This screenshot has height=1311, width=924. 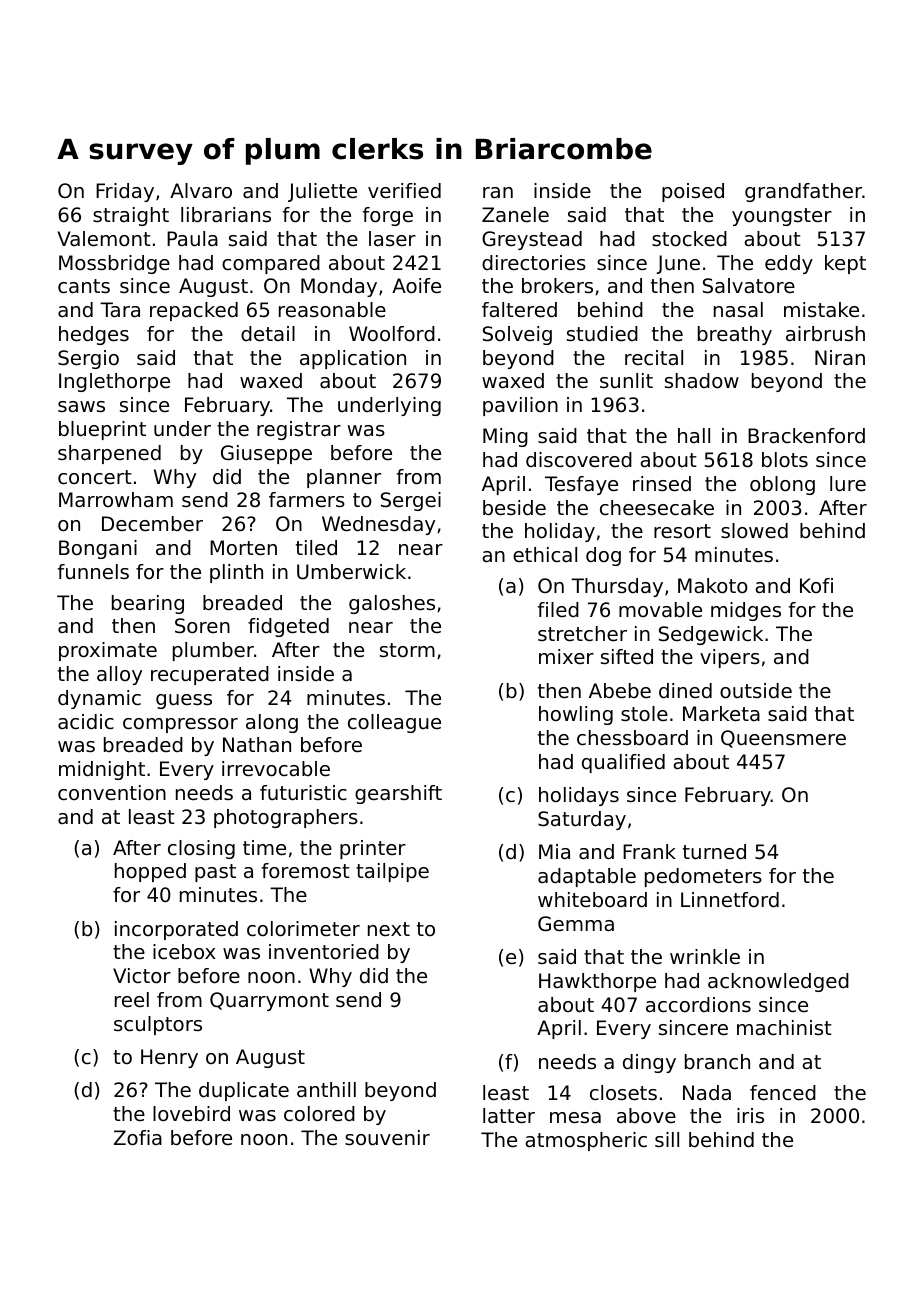 I want to click on kept, so click(x=845, y=264).
